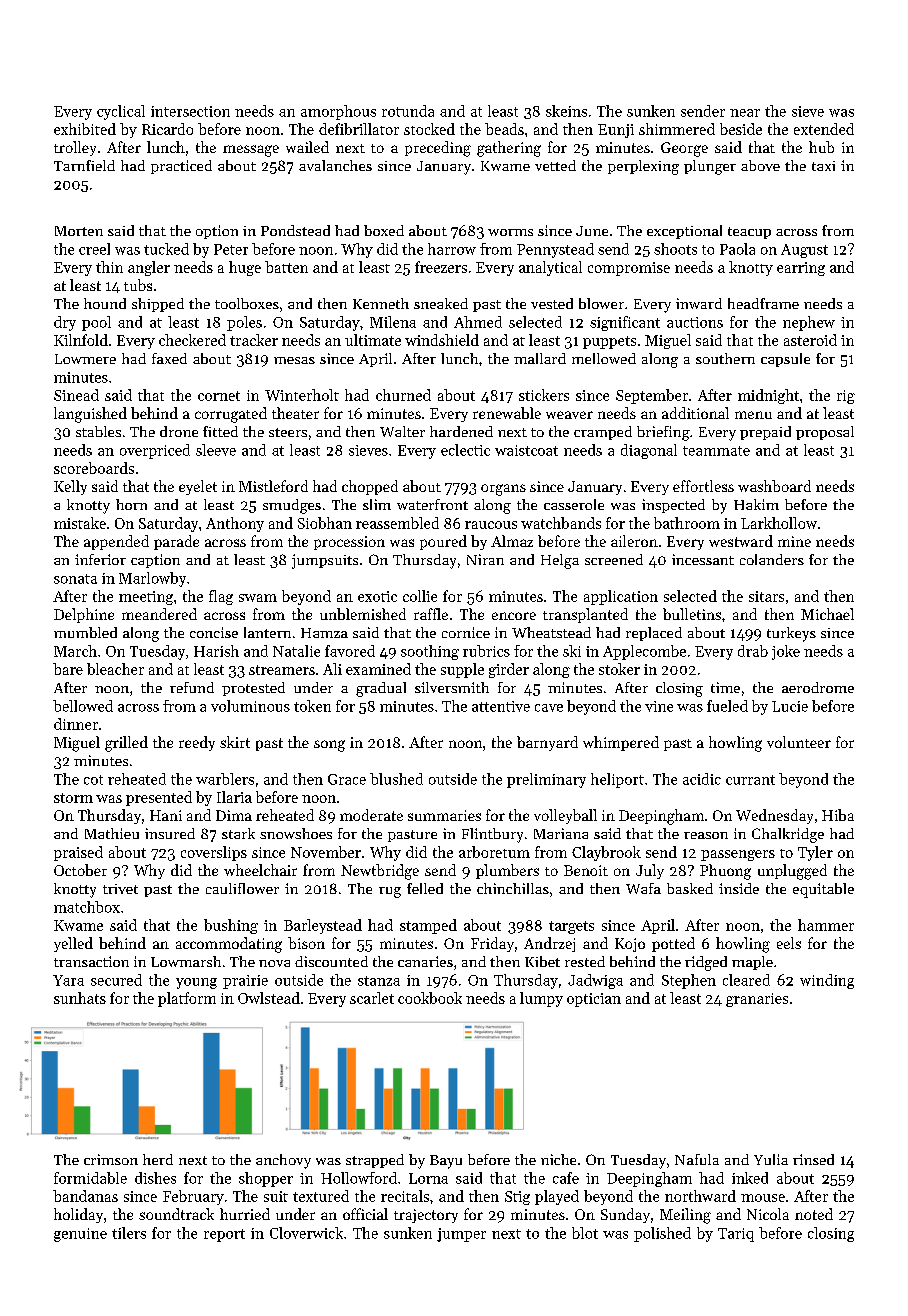  I want to click on near, so click(745, 113).
